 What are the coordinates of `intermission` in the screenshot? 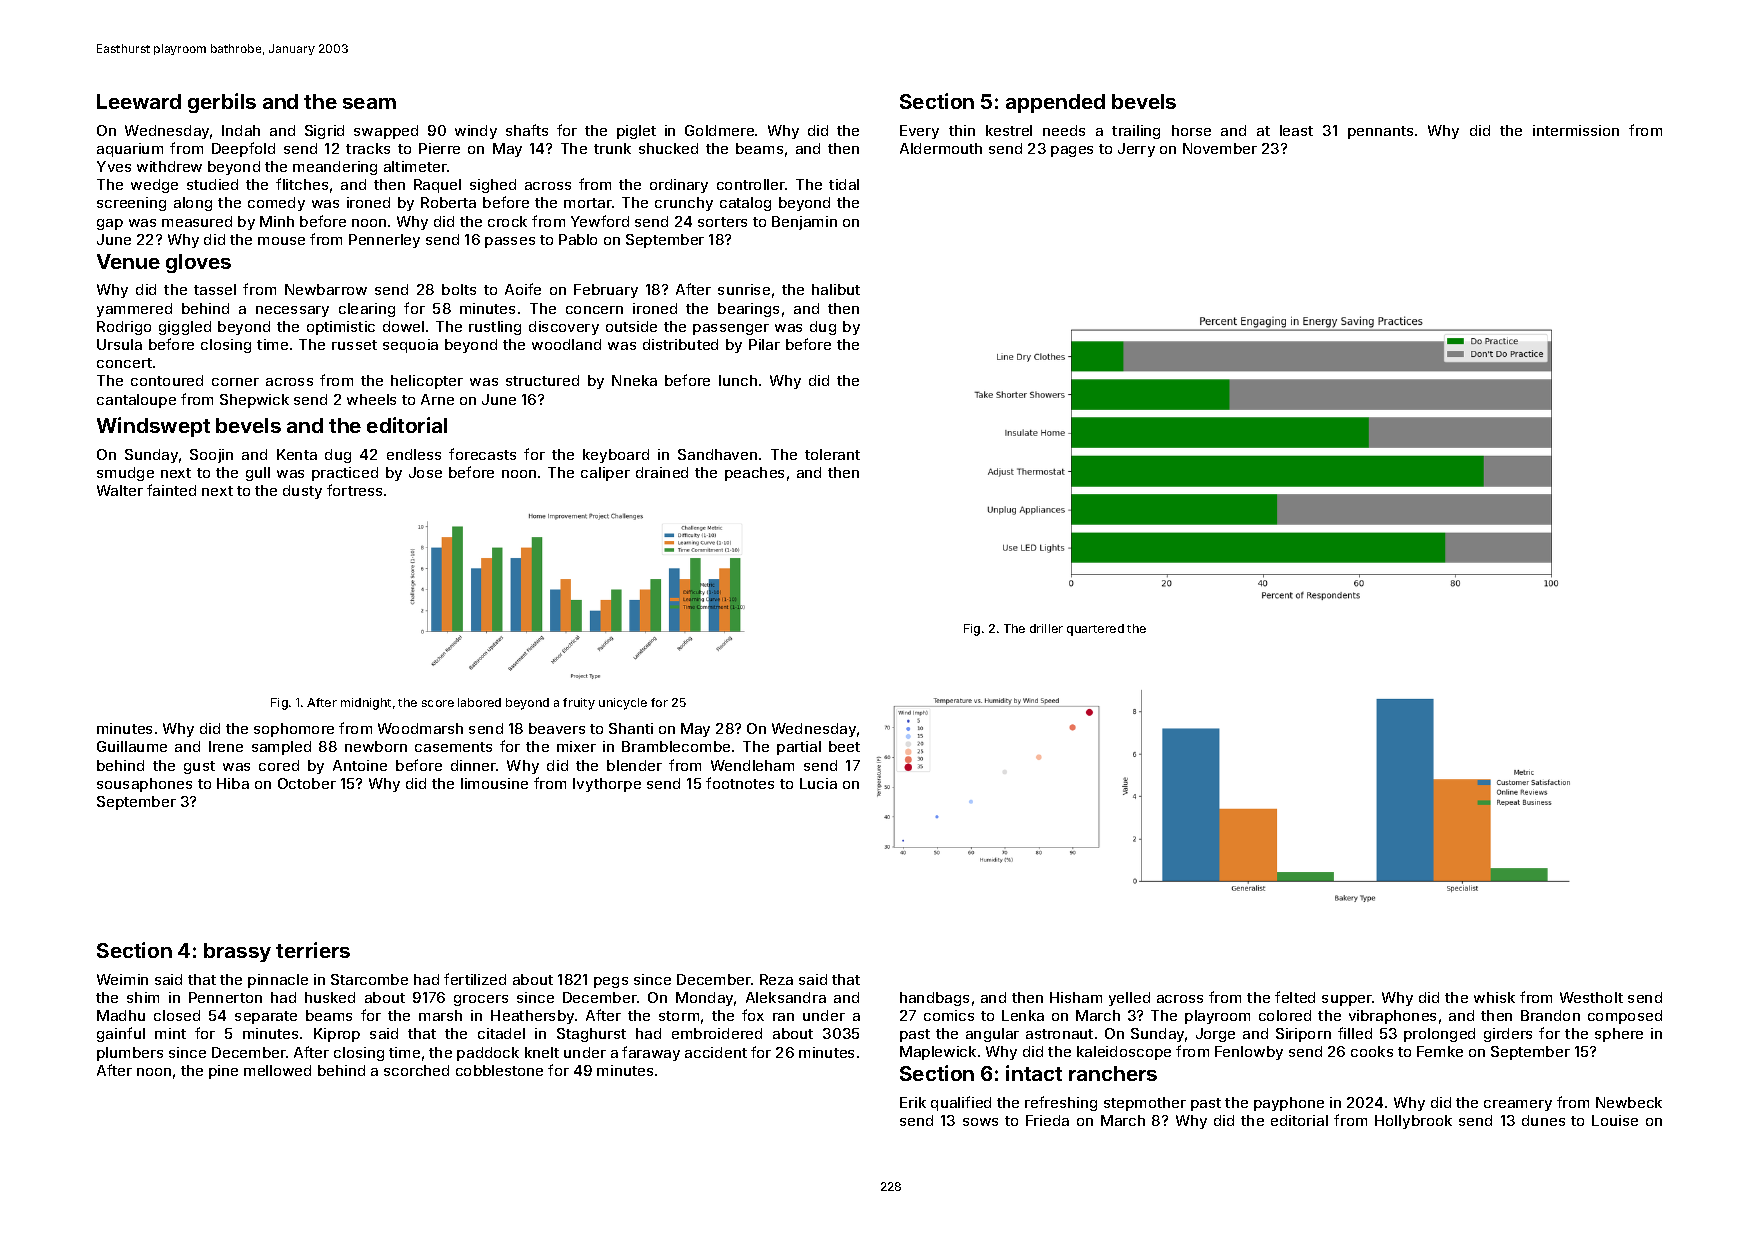 It's located at (1576, 130).
